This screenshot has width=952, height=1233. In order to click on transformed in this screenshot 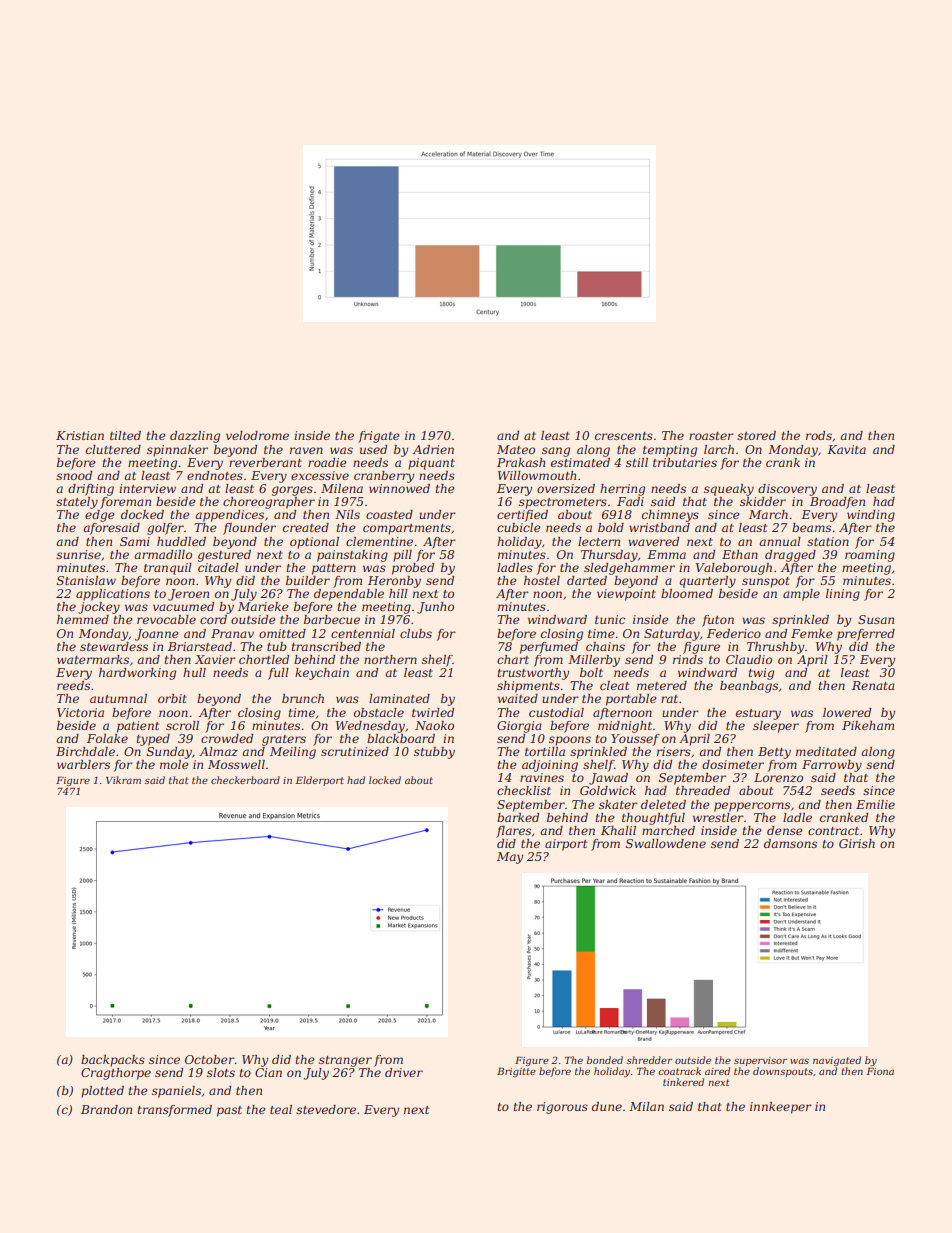, I will do `click(175, 1111)`.
